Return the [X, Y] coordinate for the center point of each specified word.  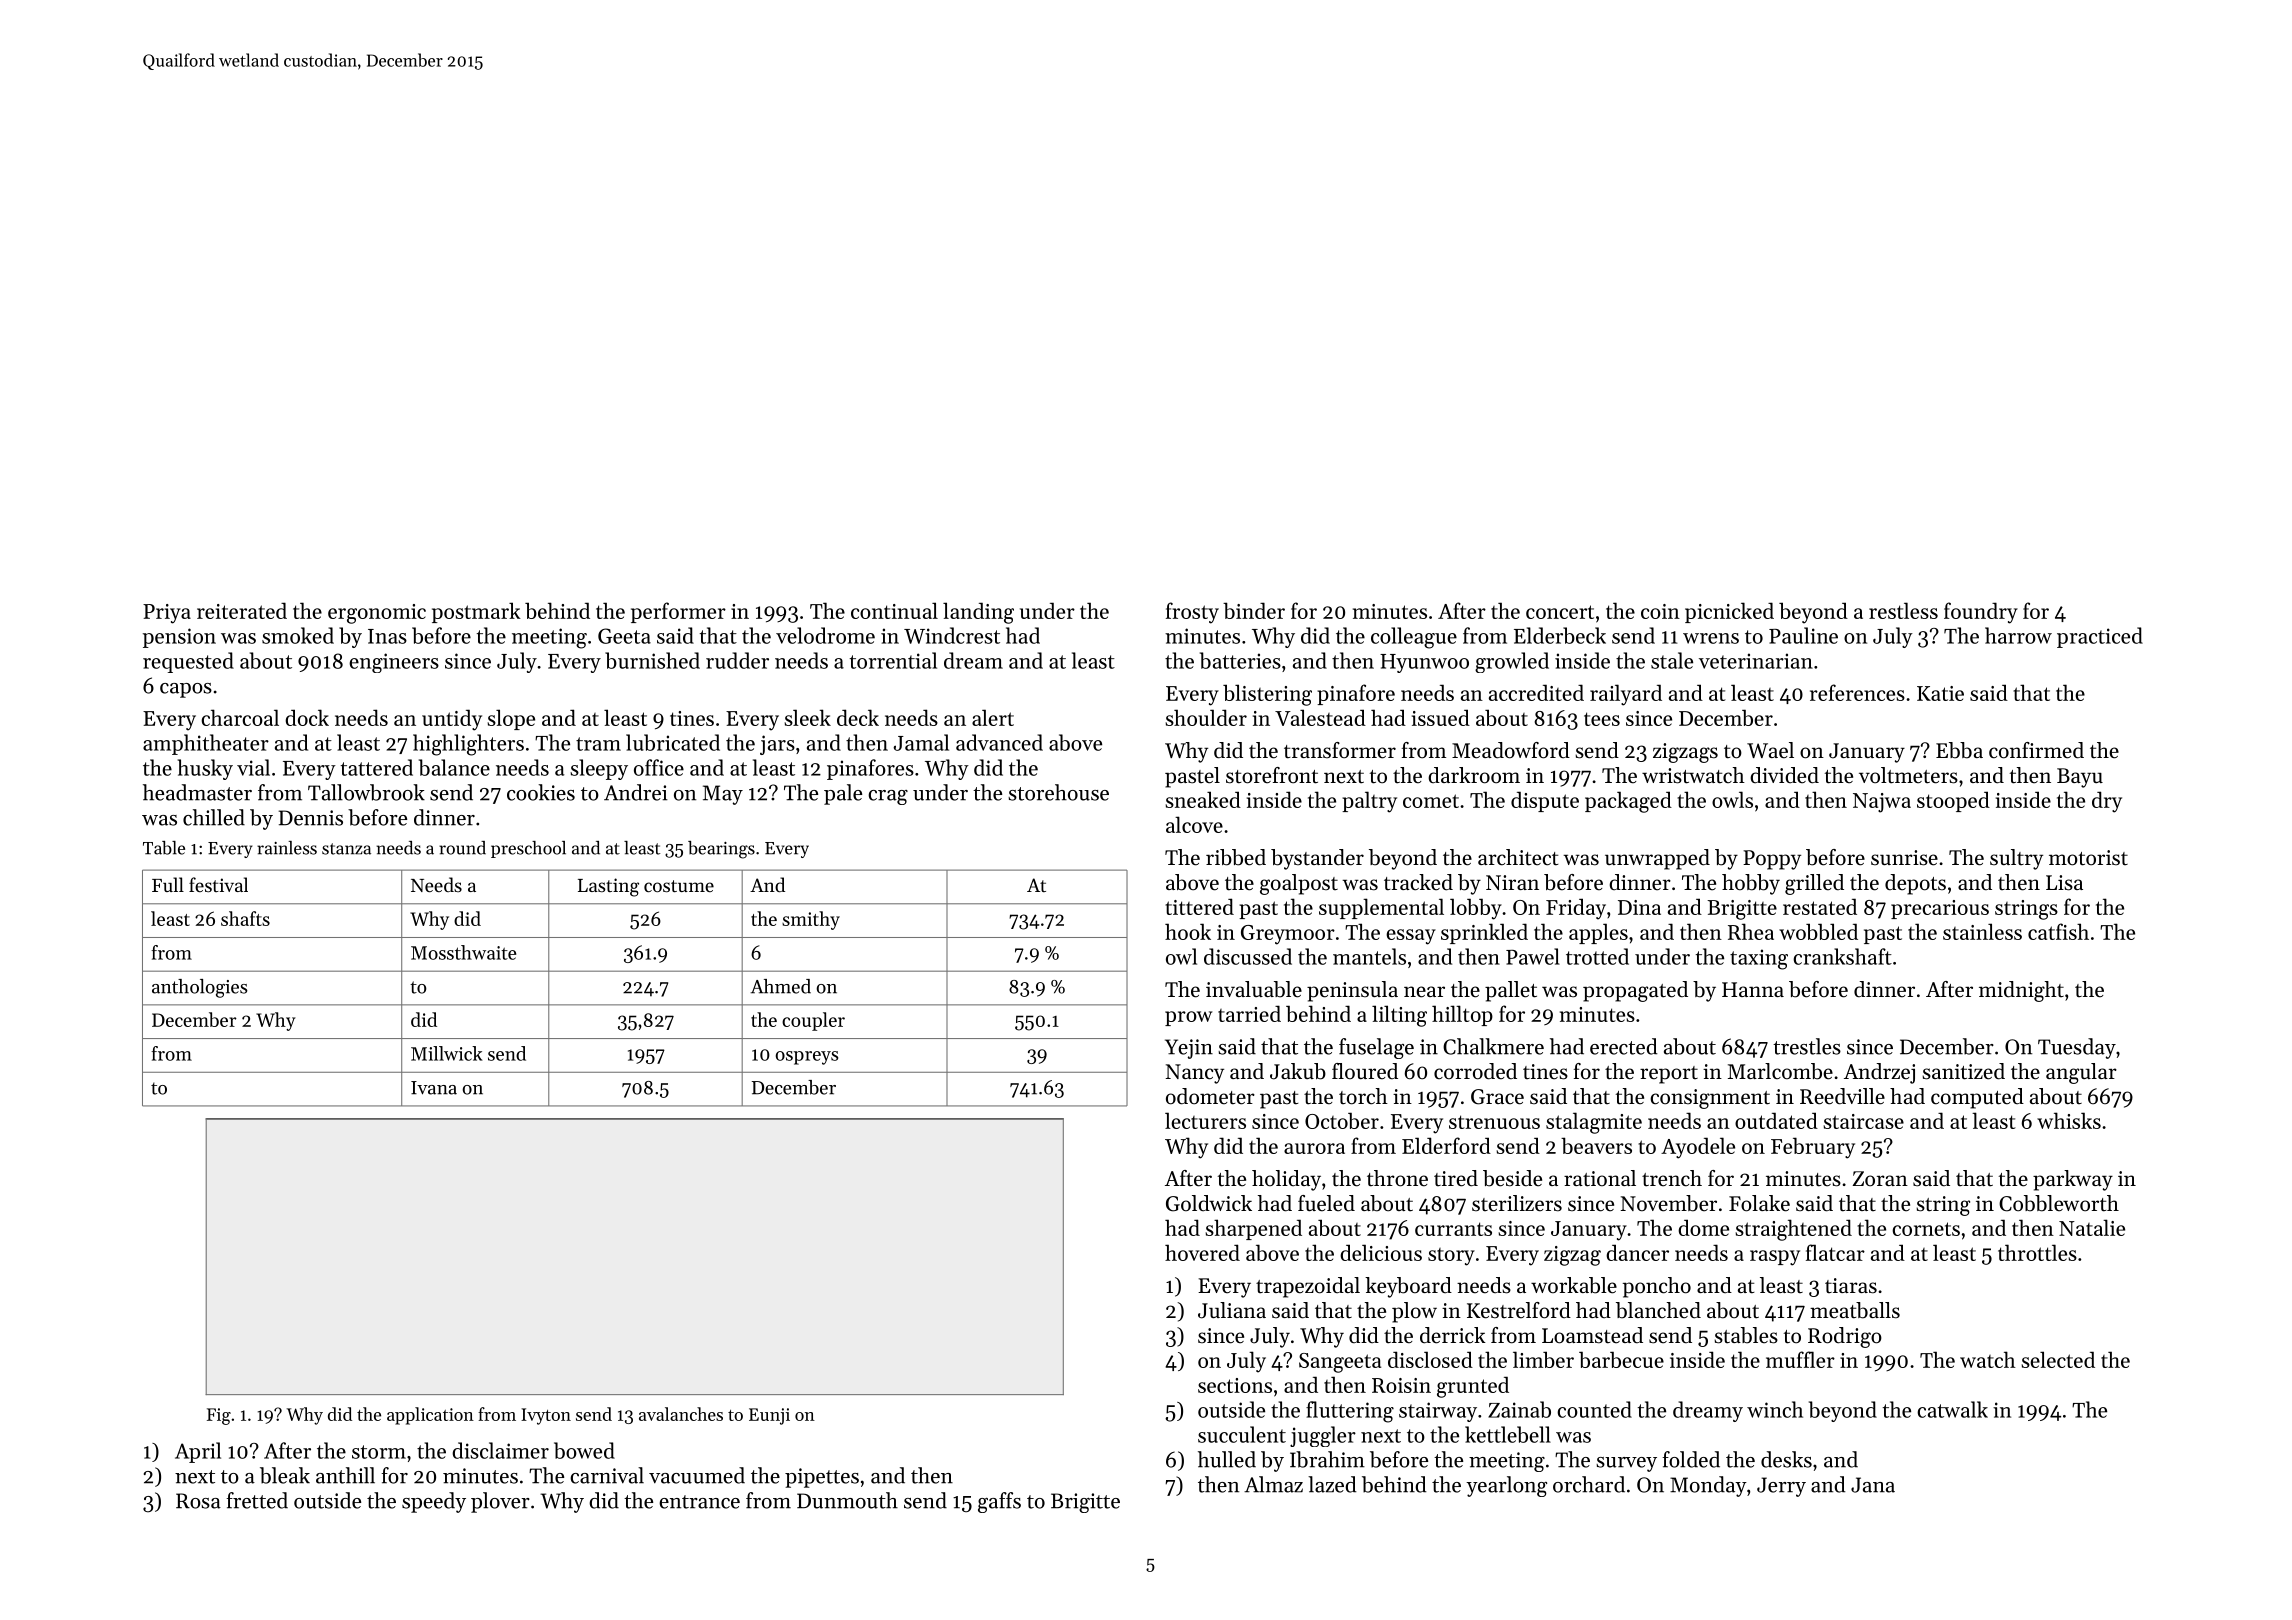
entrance [699, 1502]
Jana [1873, 1485]
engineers [394, 663]
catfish [2058, 931]
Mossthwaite [463, 952]
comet [1431, 801]
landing [978, 613]
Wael [1770, 750]
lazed [1332, 1484]
